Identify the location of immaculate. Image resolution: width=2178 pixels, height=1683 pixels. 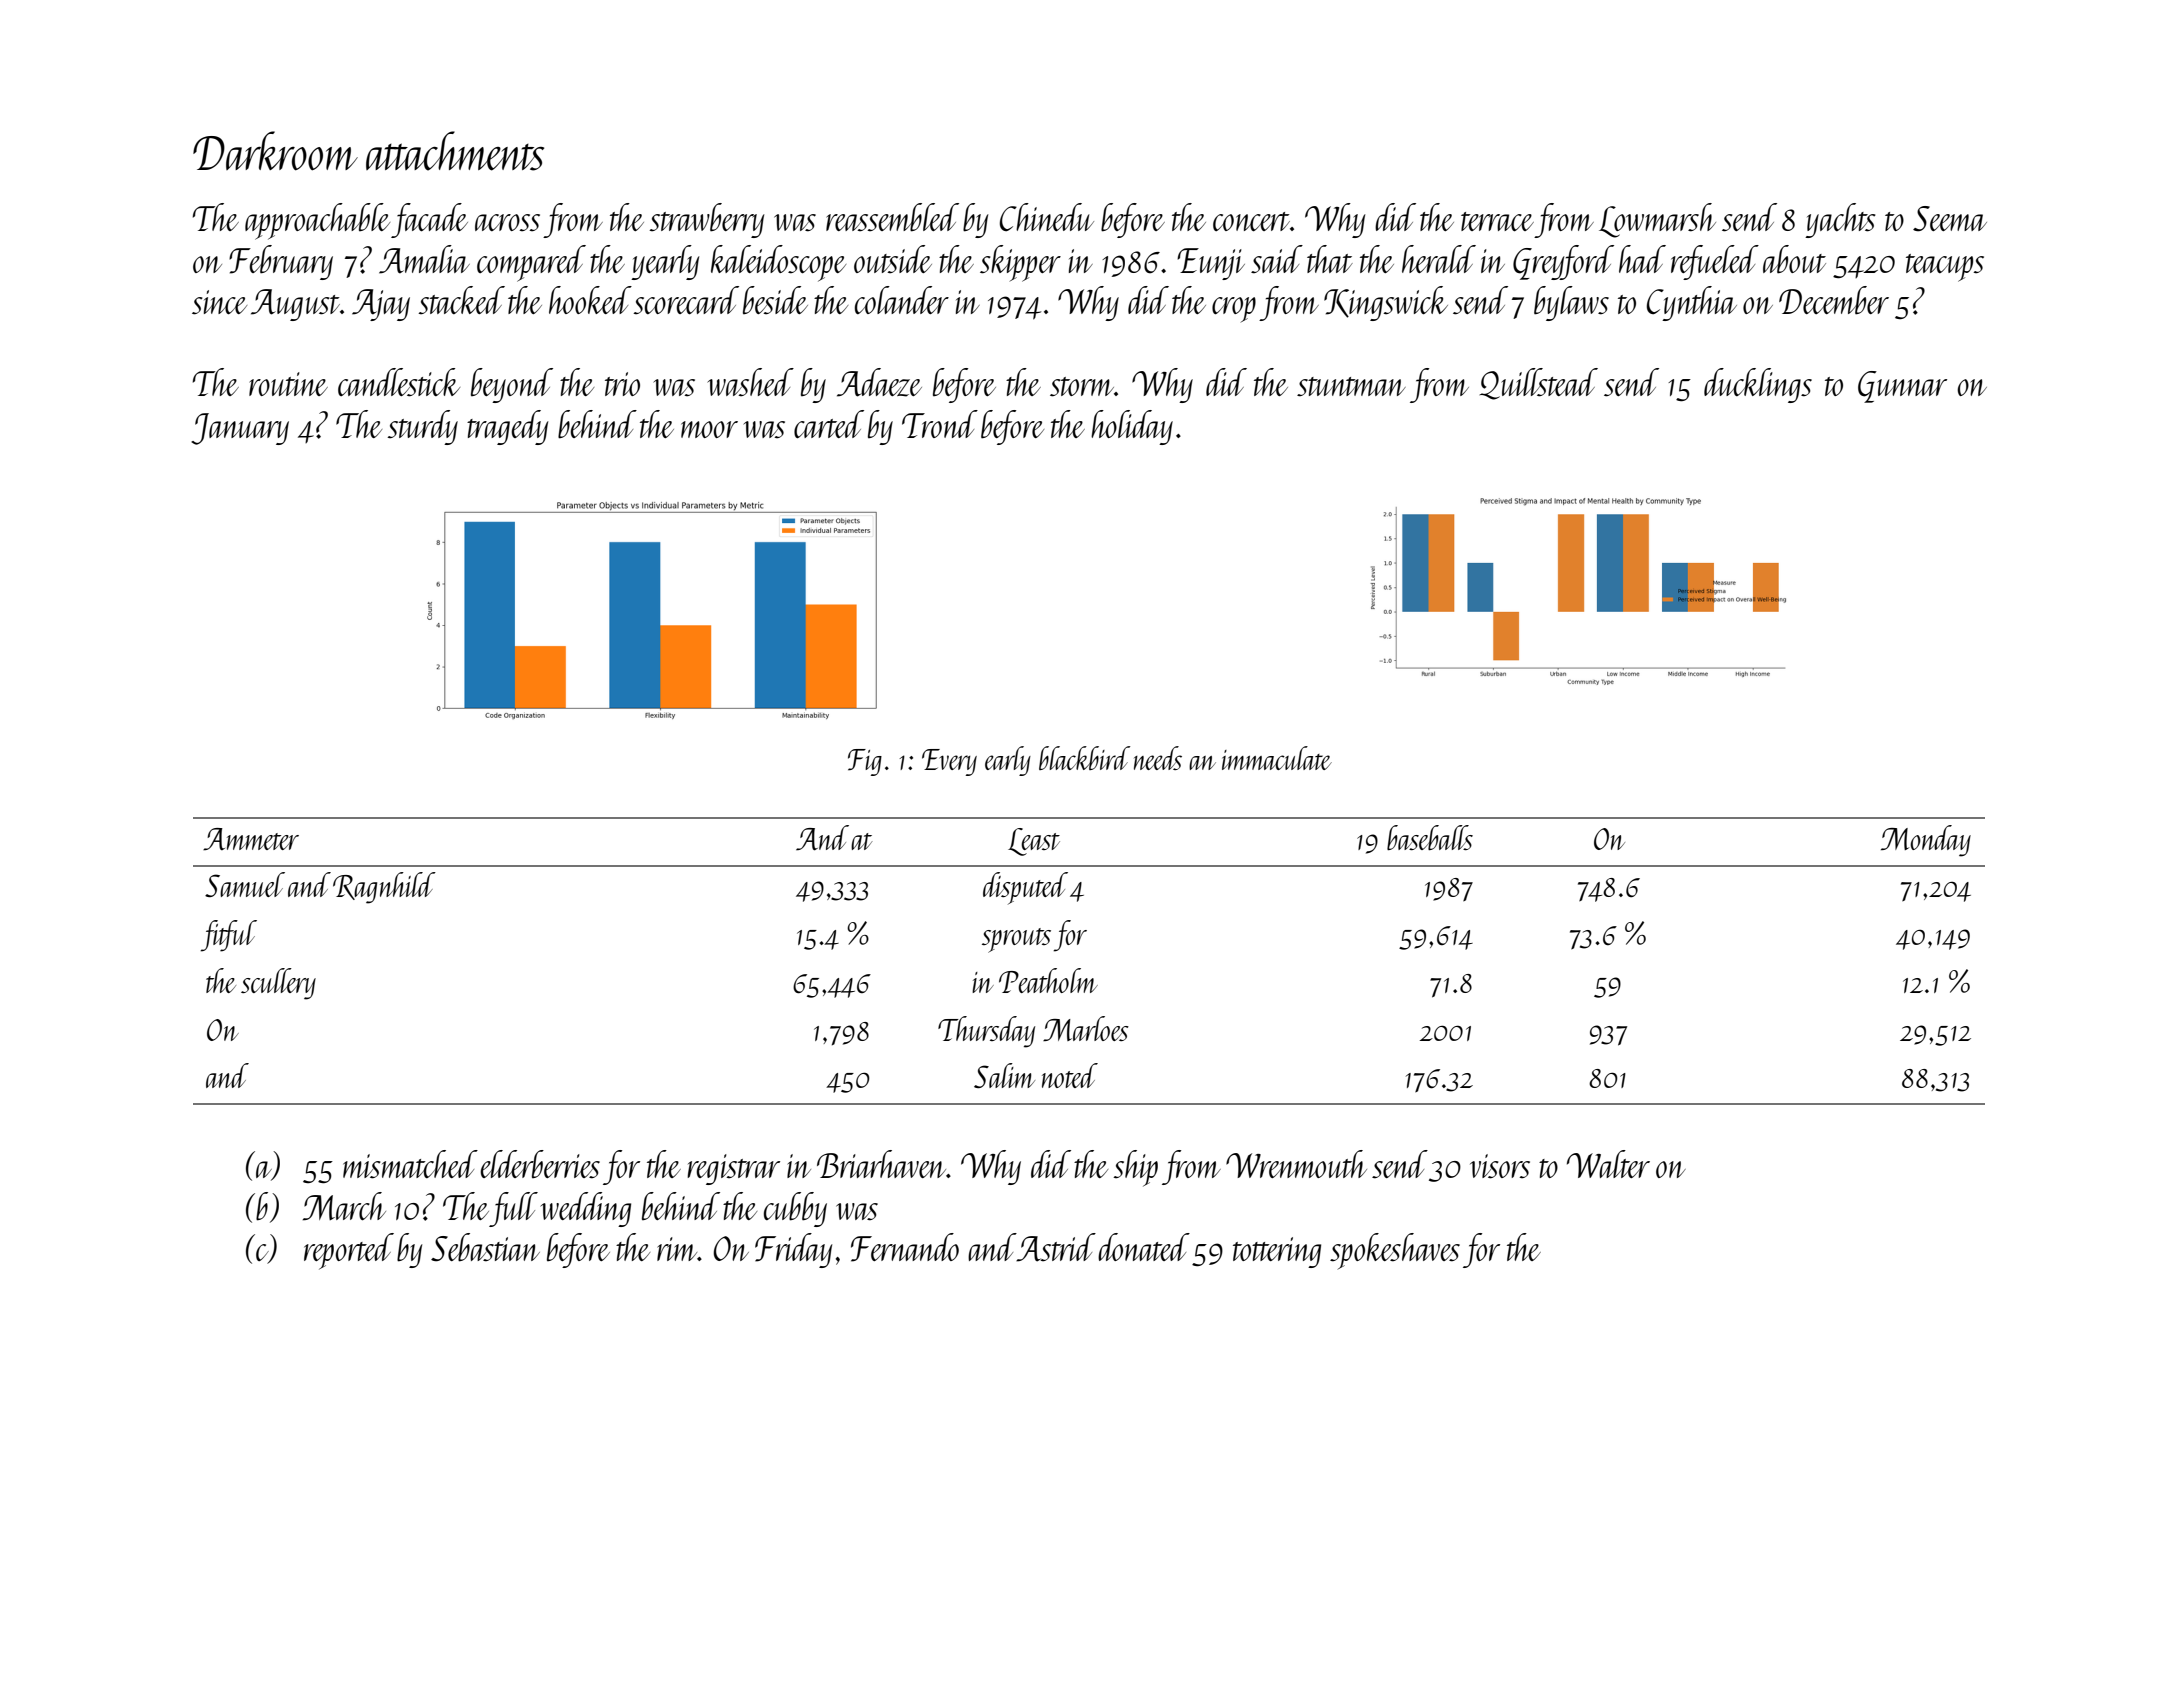
(1277, 758).
